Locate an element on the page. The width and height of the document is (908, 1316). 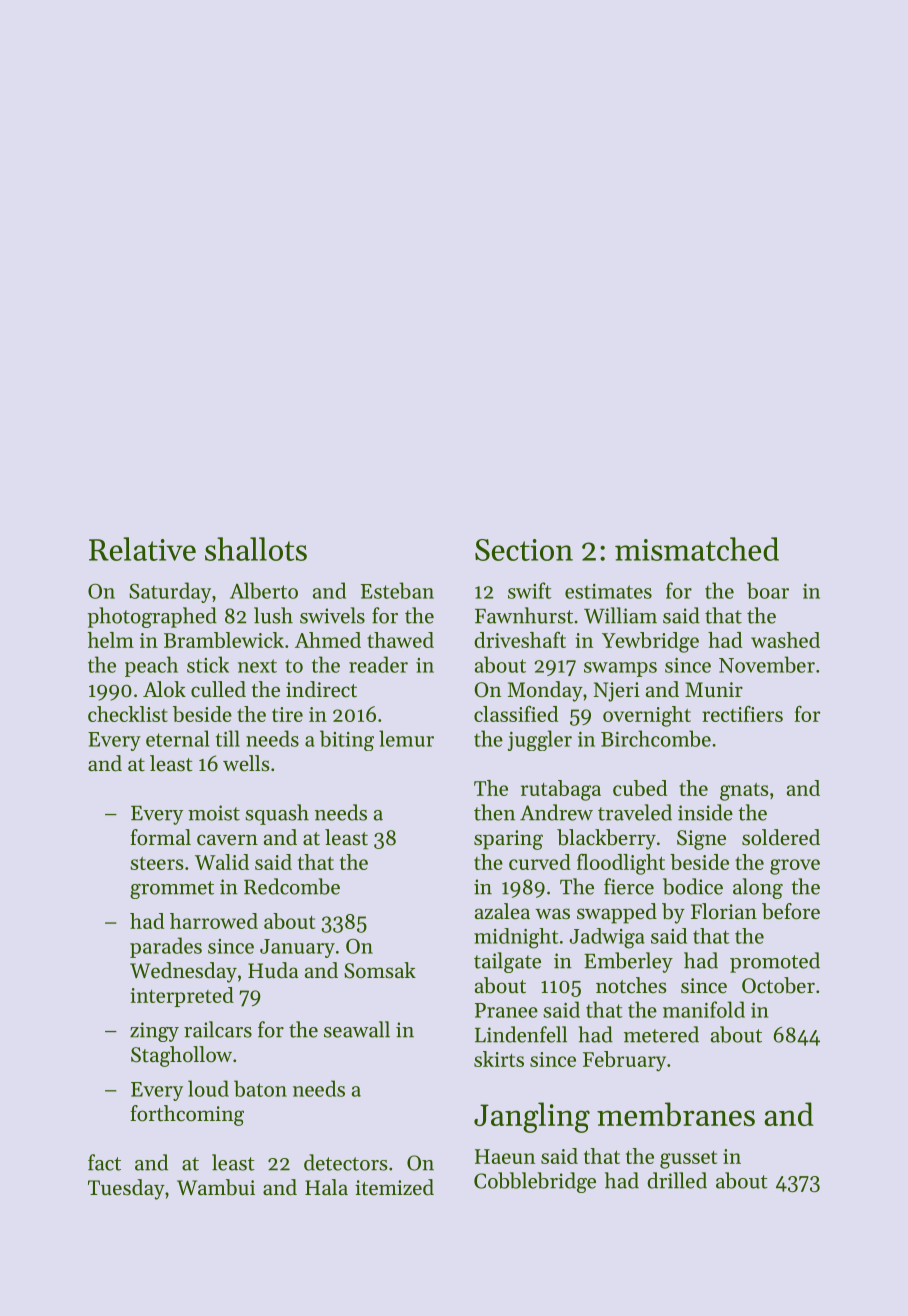
washed is located at coordinates (785, 640).
